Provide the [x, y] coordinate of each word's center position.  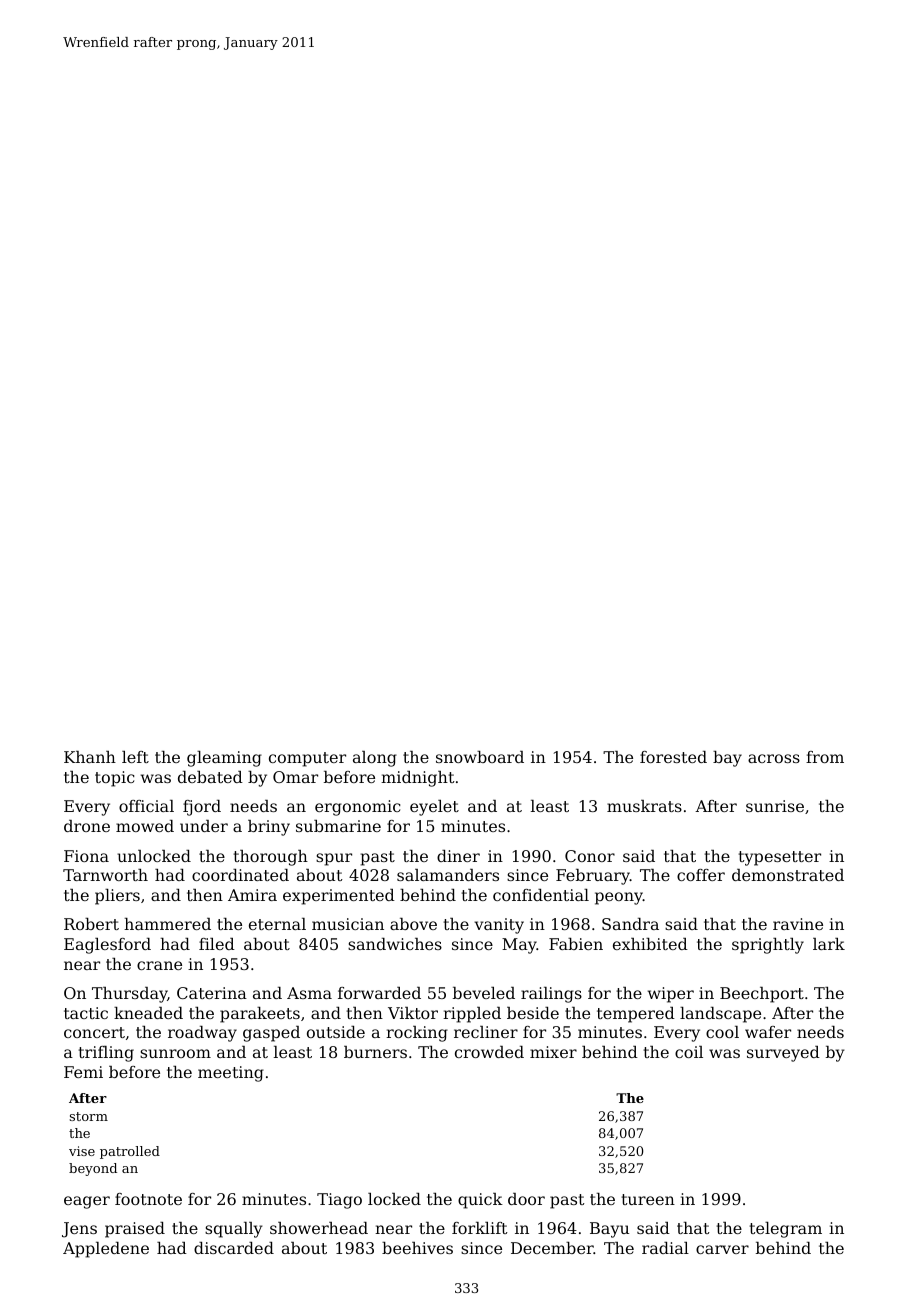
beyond [93, 1169]
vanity [499, 926]
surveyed [783, 1054]
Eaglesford [107, 946]
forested [673, 757]
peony [619, 898]
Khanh [90, 757]
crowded [489, 1052]
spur [334, 859]
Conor [590, 856]
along [375, 759]
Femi [83, 1072]
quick [480, 1201]
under [204, 826]
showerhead [319, 1228]
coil [689, 1052]
